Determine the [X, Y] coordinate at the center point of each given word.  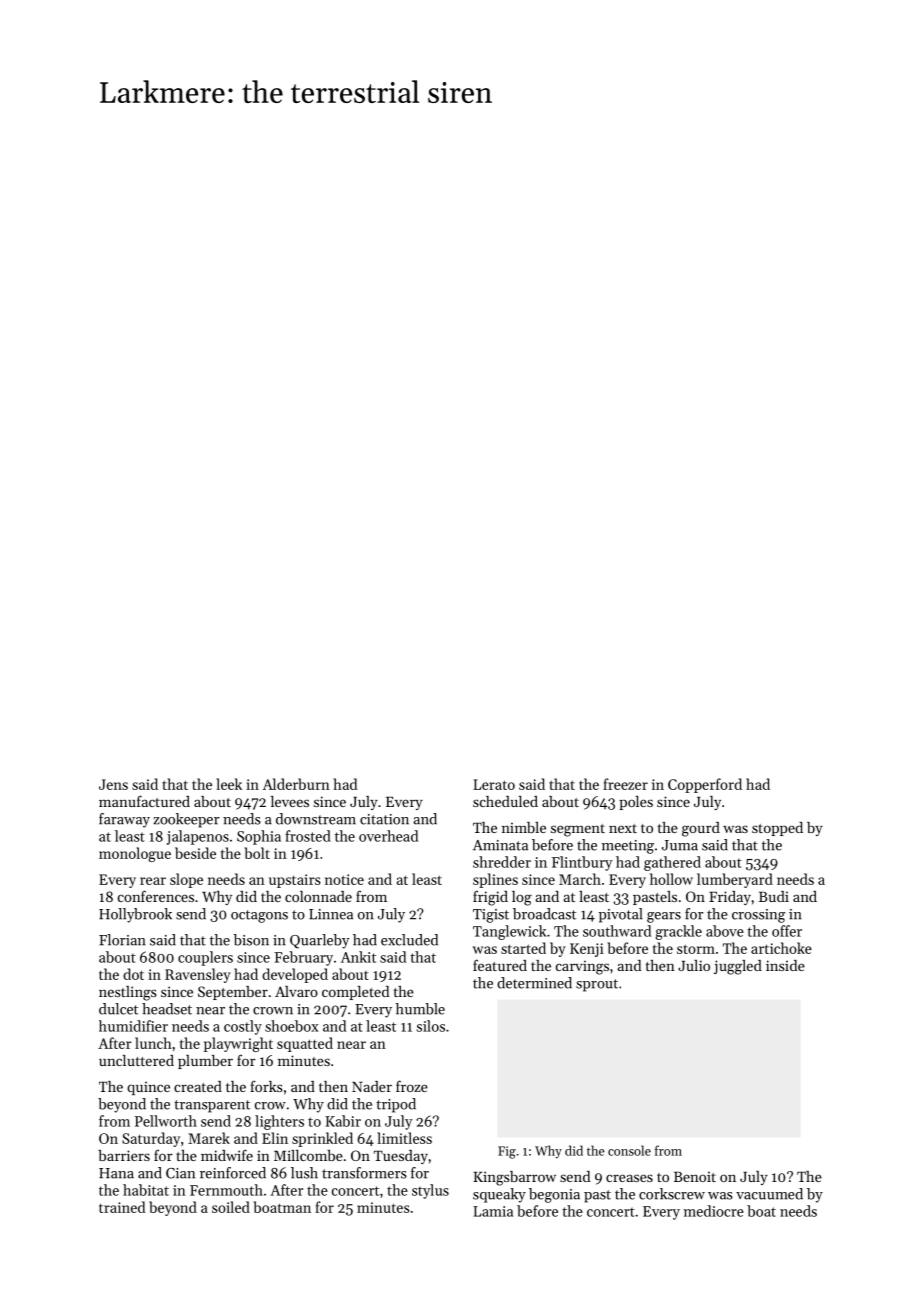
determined [534, 983]
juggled [738, 967]
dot [133, 974]
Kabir [343, 1121]
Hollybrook [135, 915]
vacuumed [769, 1194]
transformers [364, 1173]
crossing [758, 916]
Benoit [695, 1176]
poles [636, 803]
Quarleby [319, 941]
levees [290, 801]
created [198, 1086]
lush [304, 1173]
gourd [701, 829]
